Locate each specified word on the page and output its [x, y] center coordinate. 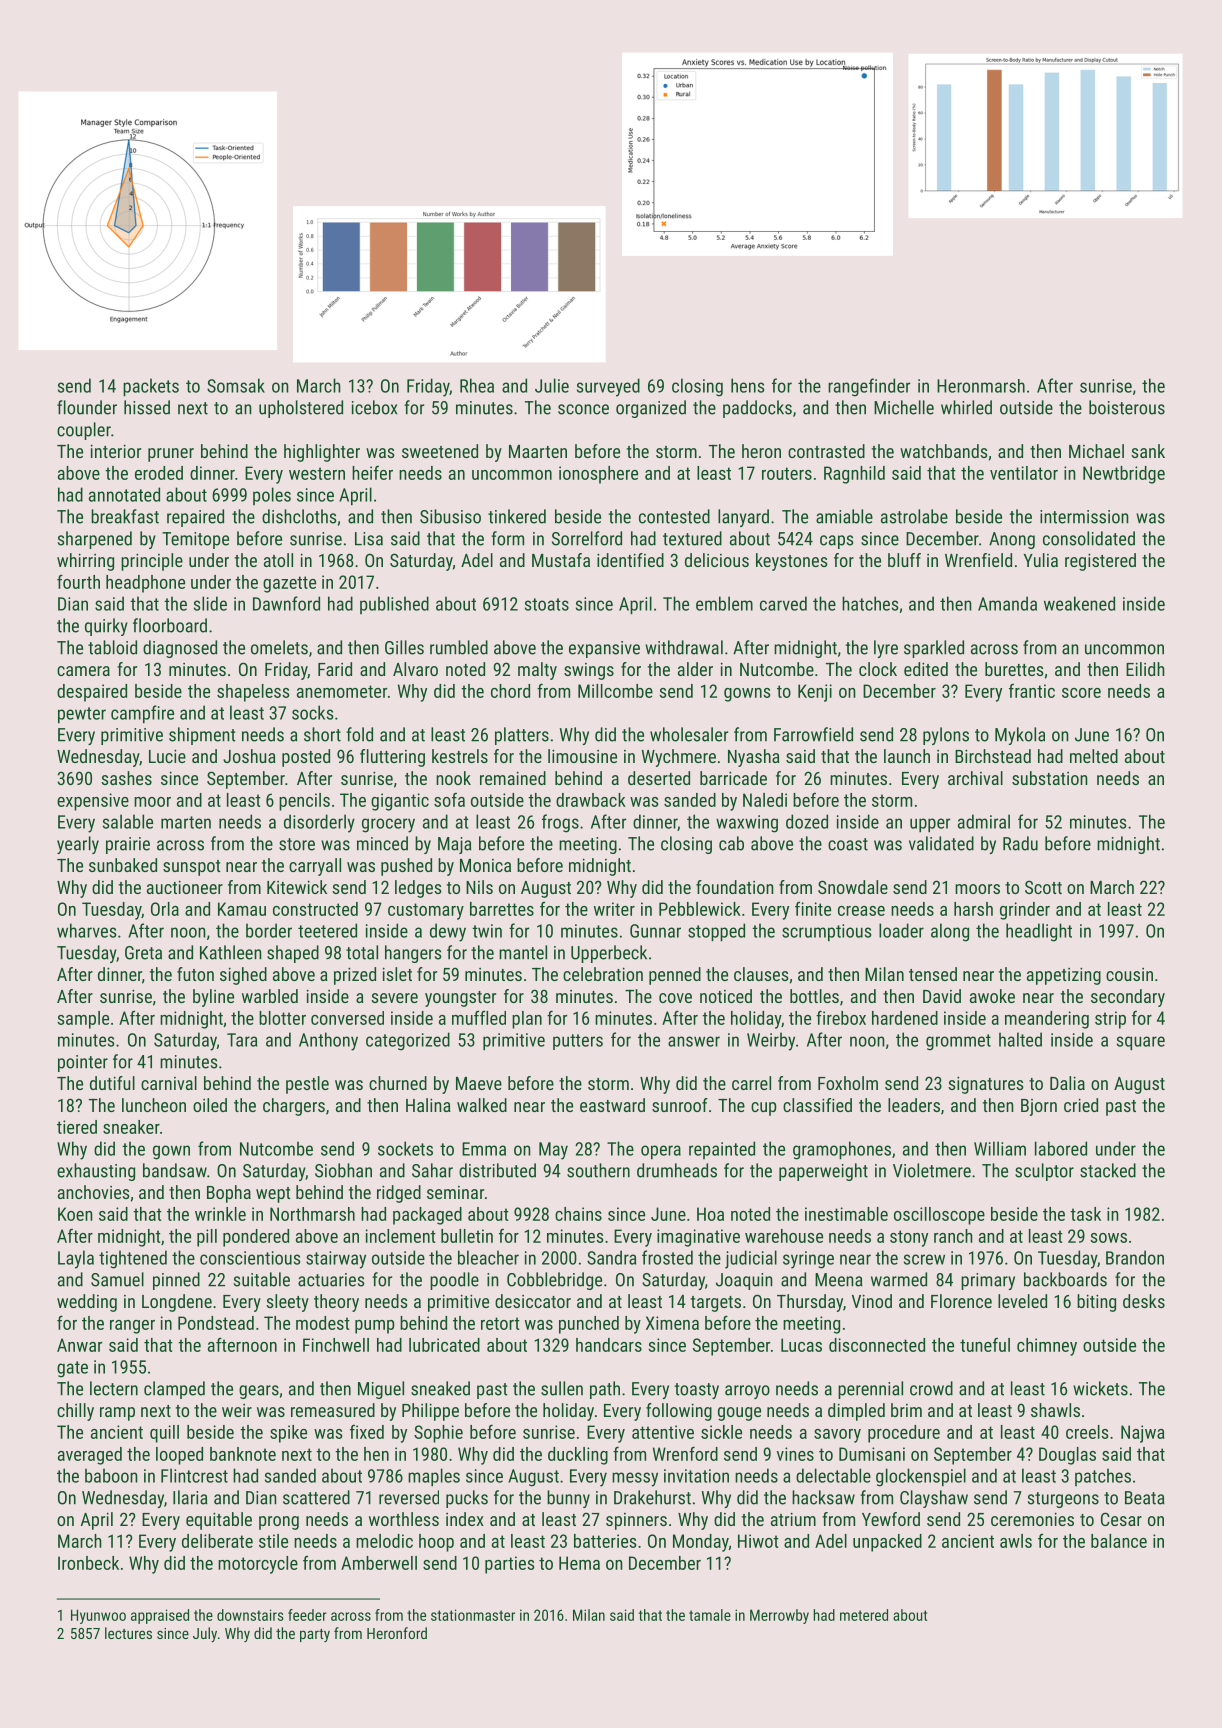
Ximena [672, 1323]
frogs [560, 823]
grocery [388, 825]
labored [1061, 1148]
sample [83, 1020]
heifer [372, 473]
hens [747, 385]
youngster [460, 999]
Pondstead [216, 1323]
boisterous [1127, 407]
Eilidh [1145, 669]
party [315, 1635]
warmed [899, 1279]
